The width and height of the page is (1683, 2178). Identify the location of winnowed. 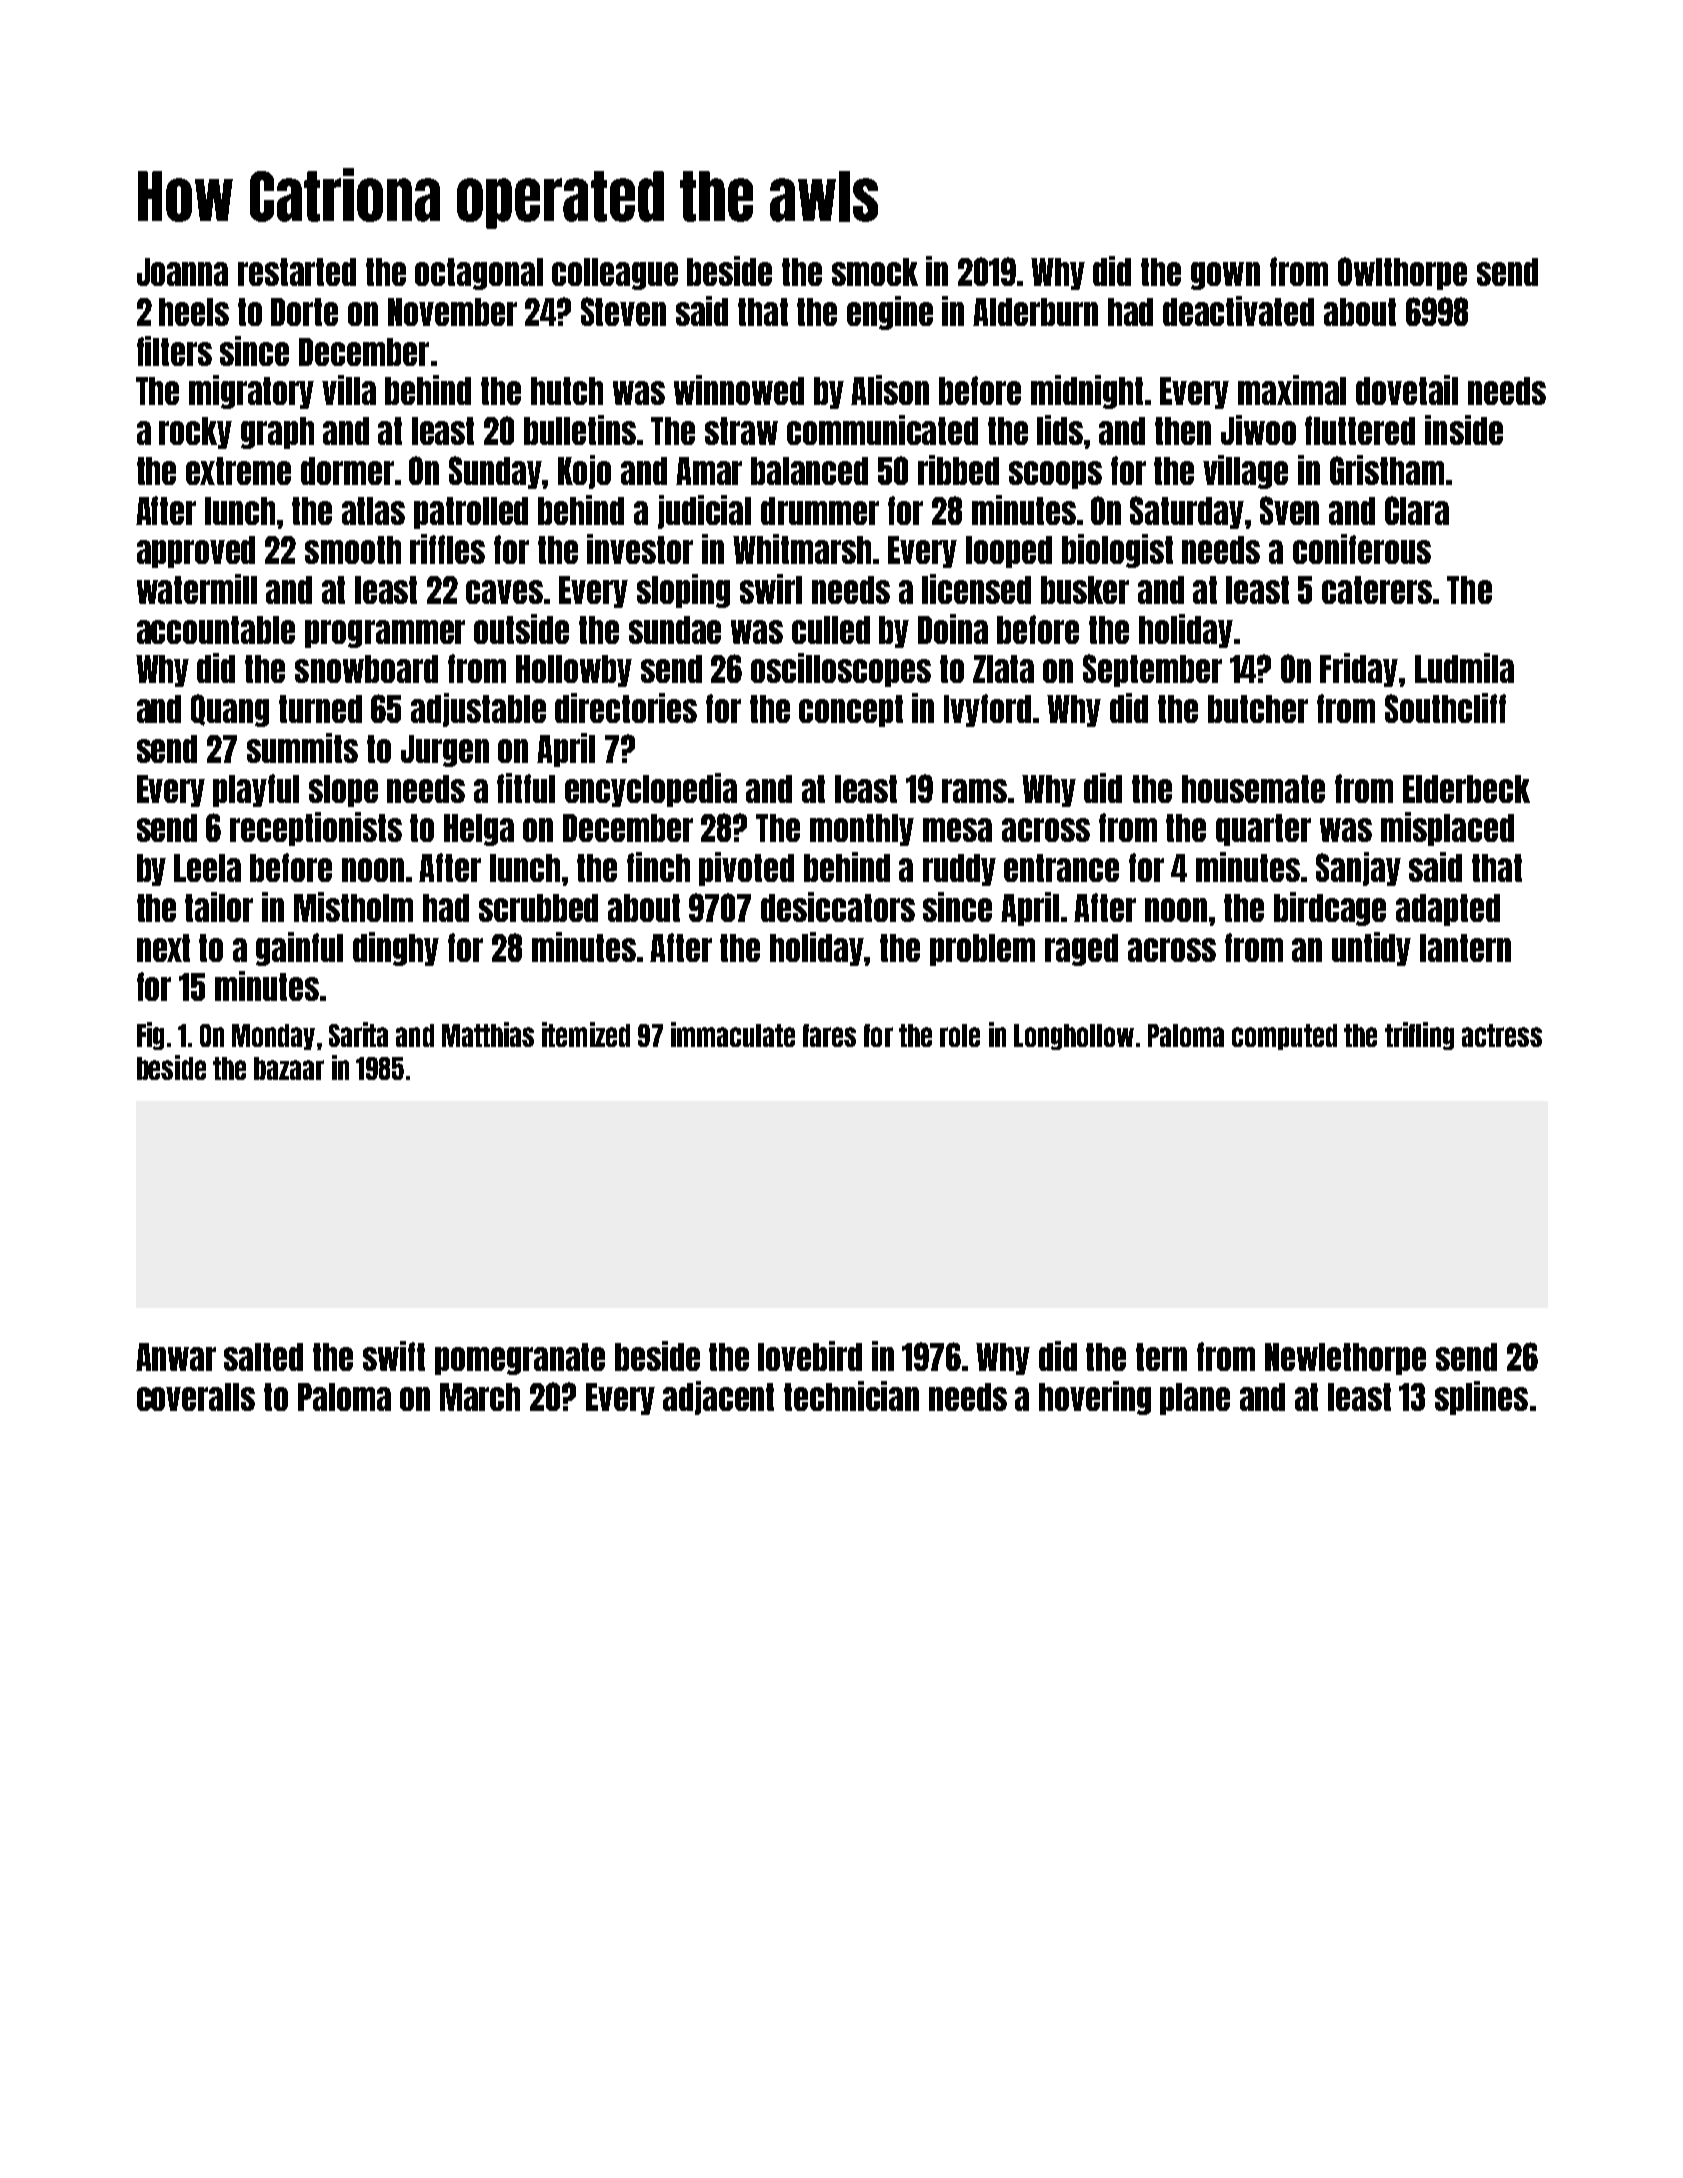
(739, 390).
